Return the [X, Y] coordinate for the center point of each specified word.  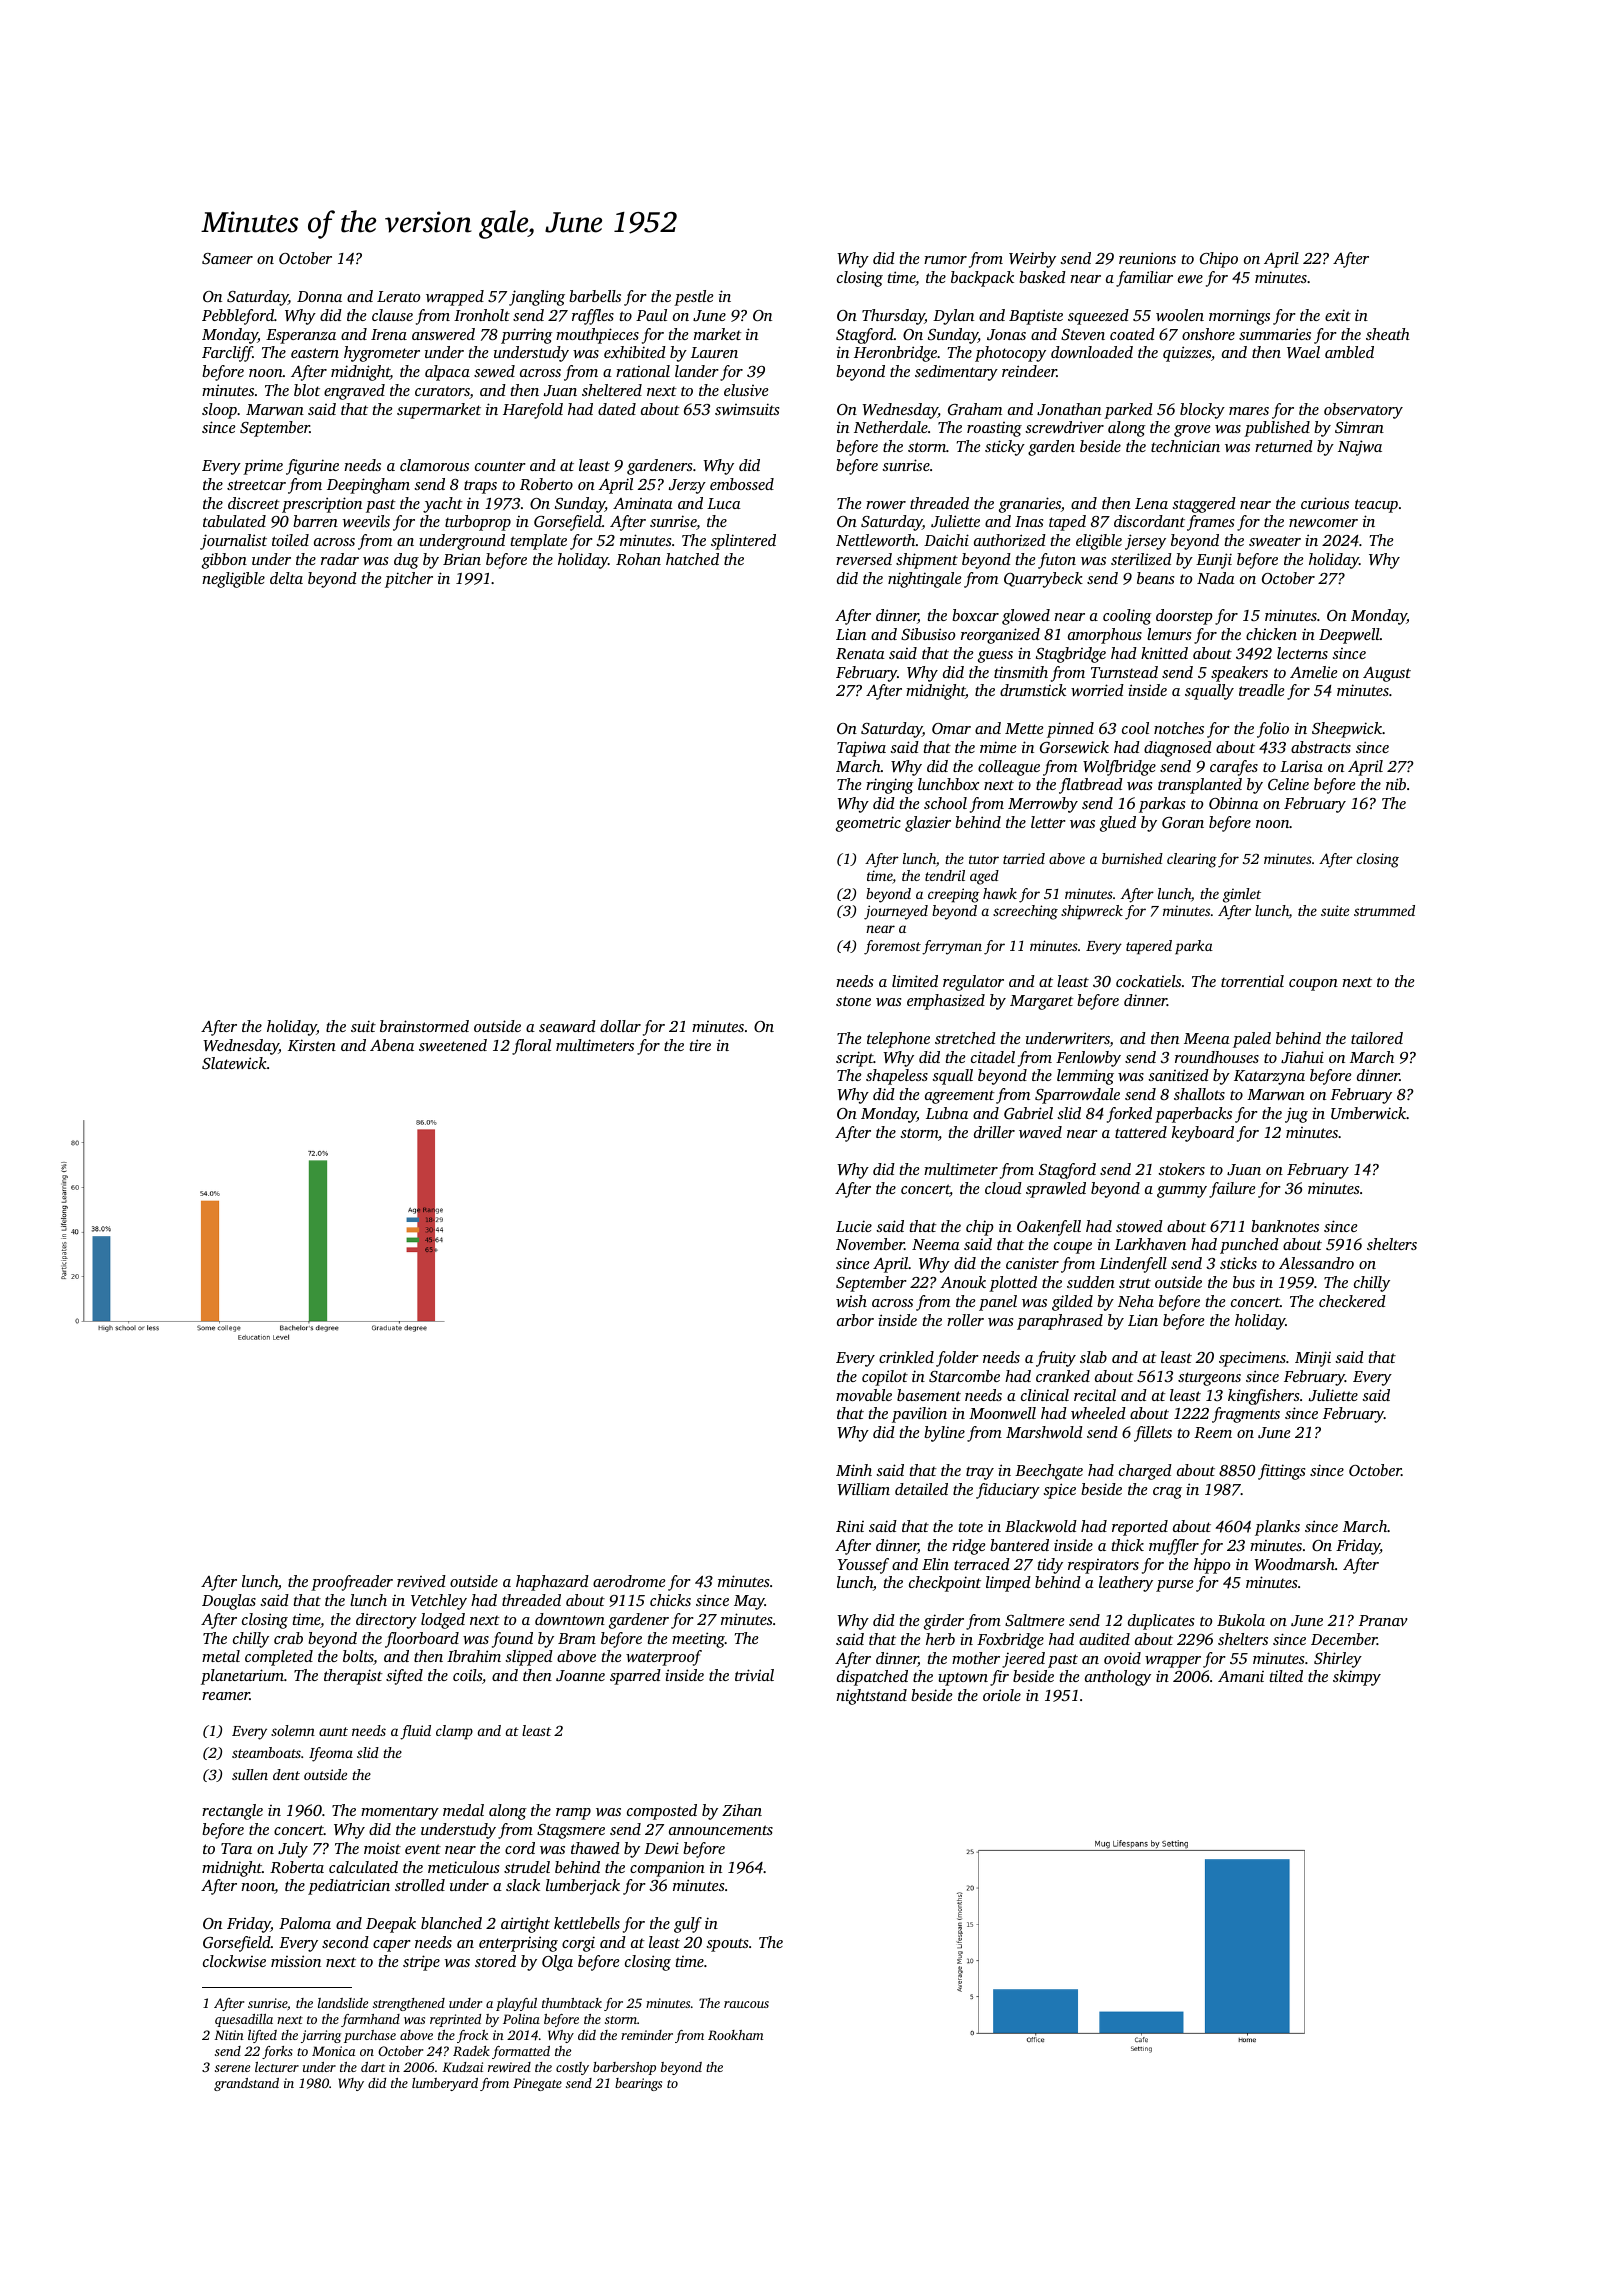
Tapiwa [861, 749]
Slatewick [234, 1063]
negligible [233, 580]
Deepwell [1349, 636]
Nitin [229, 2035]
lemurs [1169, 634]
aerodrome [629, 1581]
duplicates [1161, 1622]
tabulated [234, 521]
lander [697, 371]
